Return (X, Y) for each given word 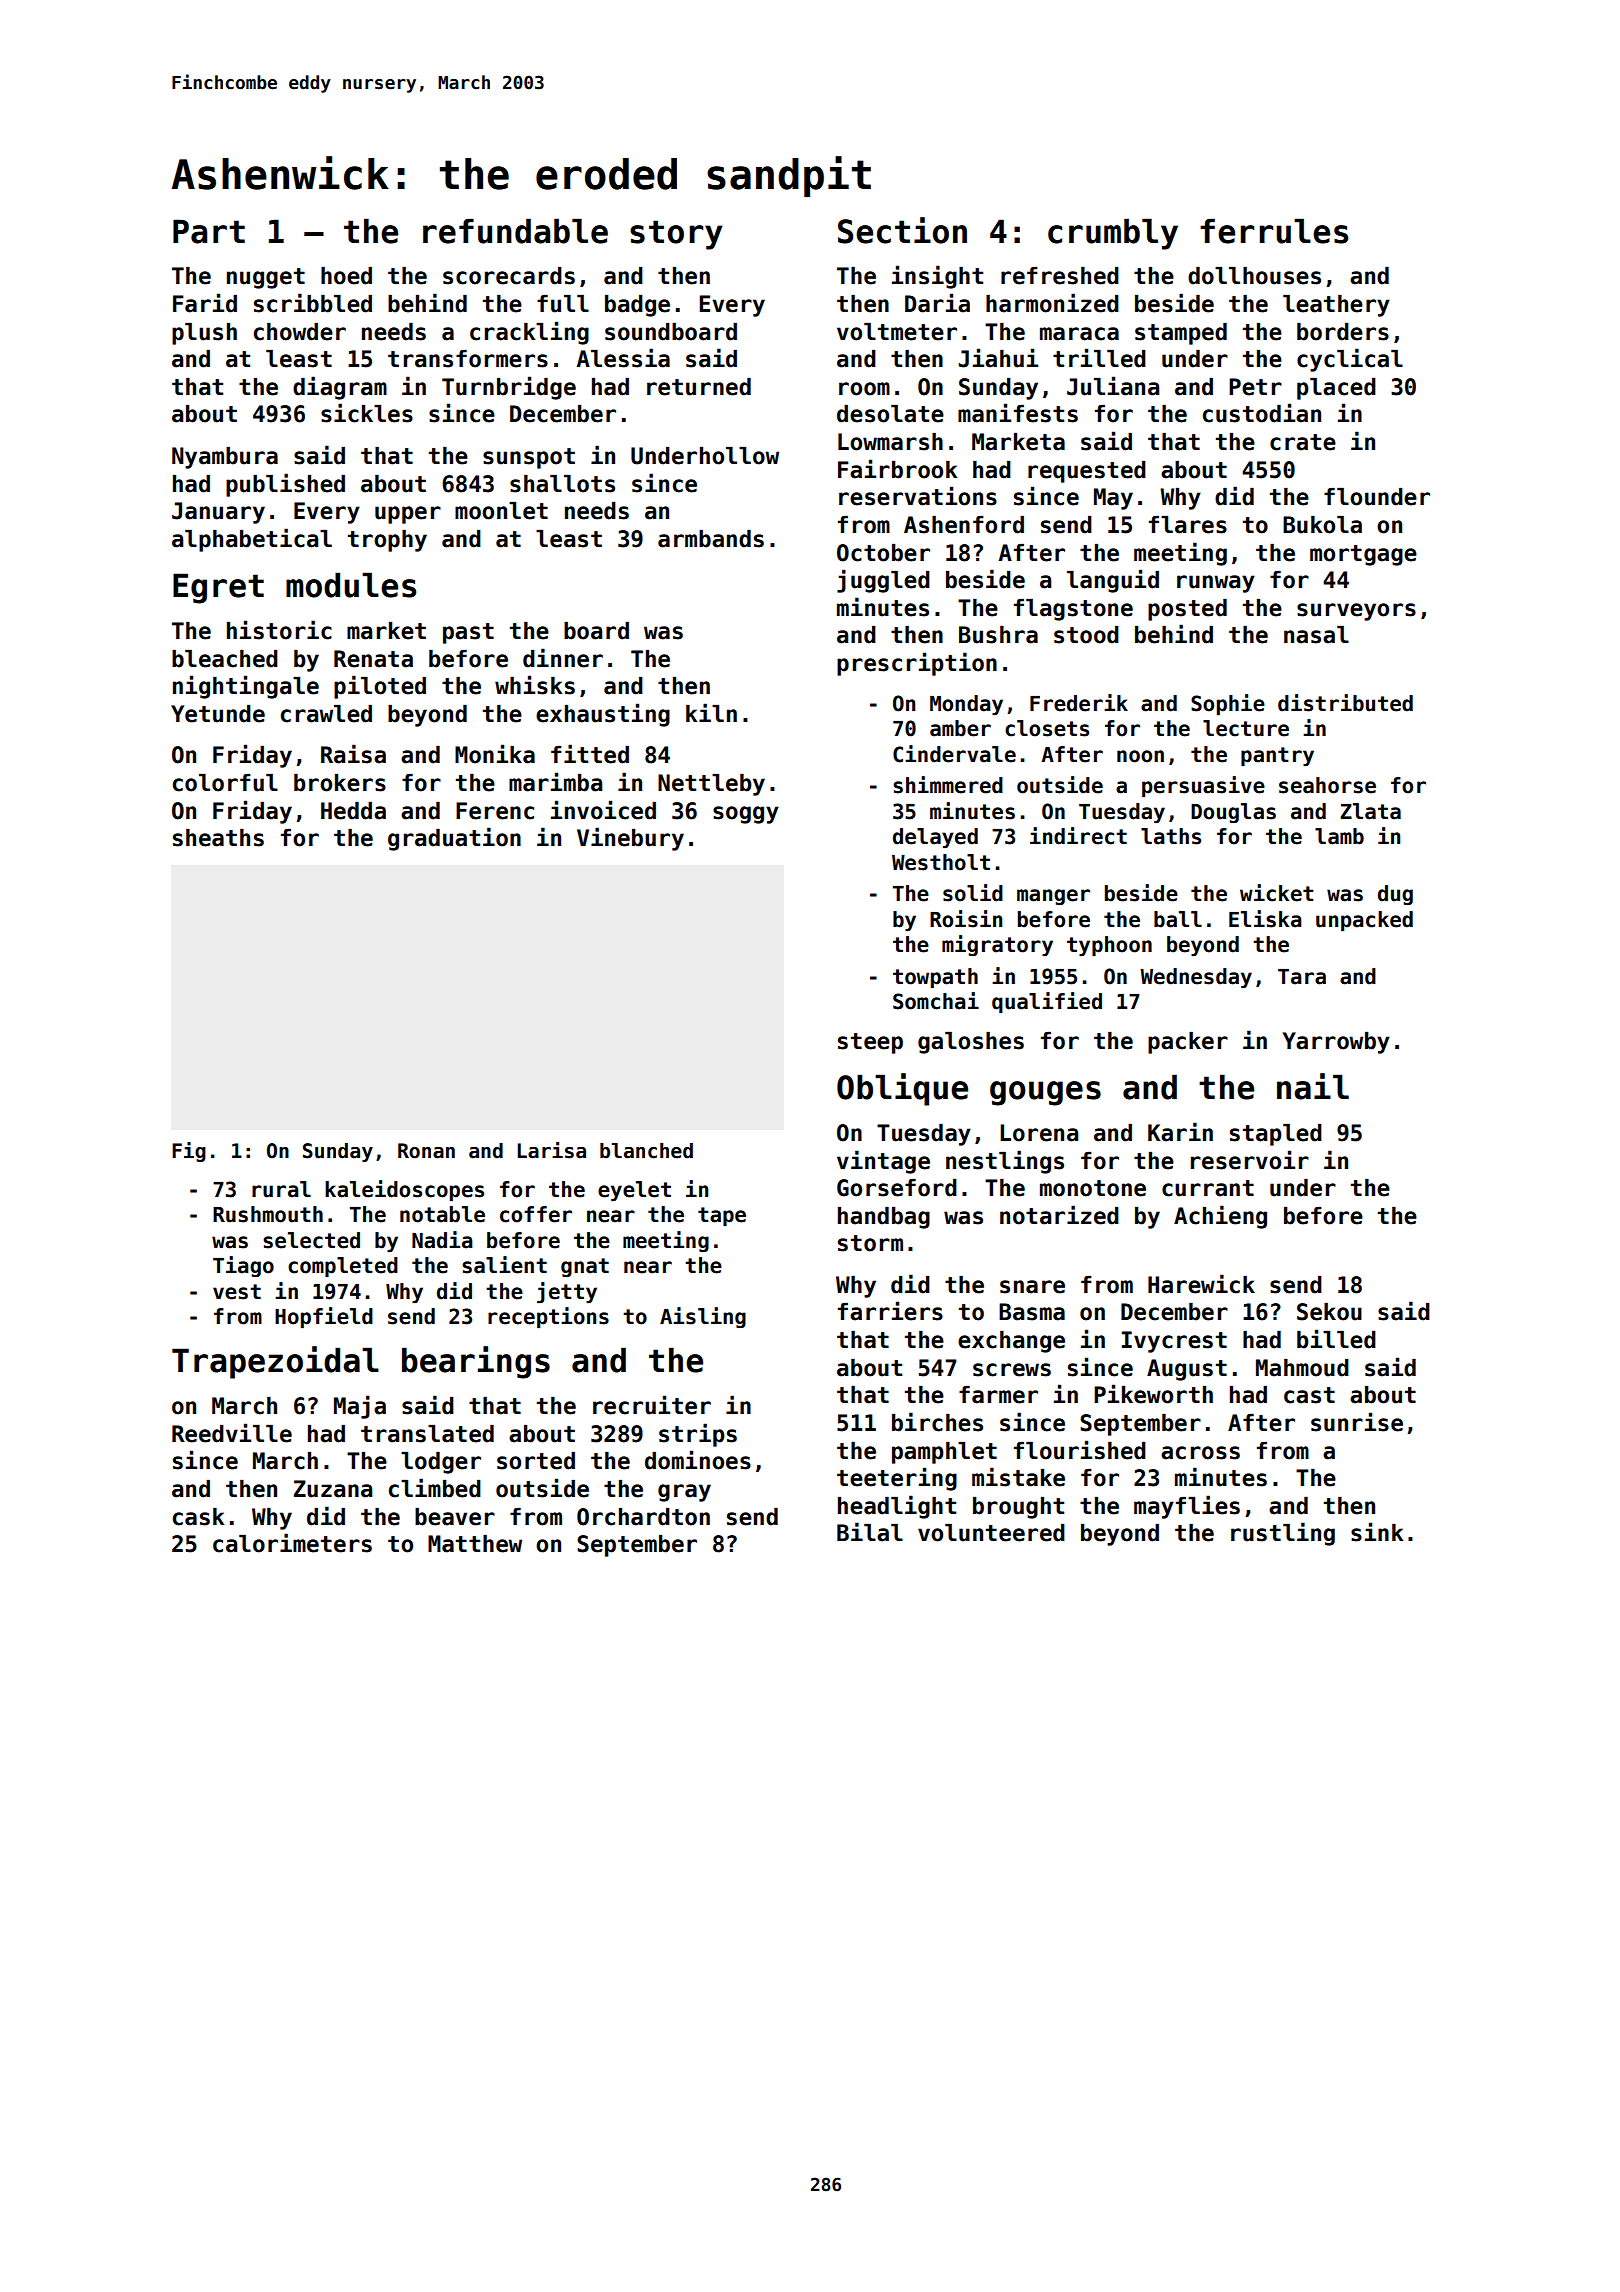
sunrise (1357, 1422)
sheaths (218, 838)
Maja (360, 1407)
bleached (225, 659)
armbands (711, 539)
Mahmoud (1302, 1368)
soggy (746, 815)
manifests (1018, 413)
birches (937, 1422)
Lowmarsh (890, 442)
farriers (890, 1311)
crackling (529, 333)
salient (504, 1265)
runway (1216, 584)
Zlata (1370, 811)
